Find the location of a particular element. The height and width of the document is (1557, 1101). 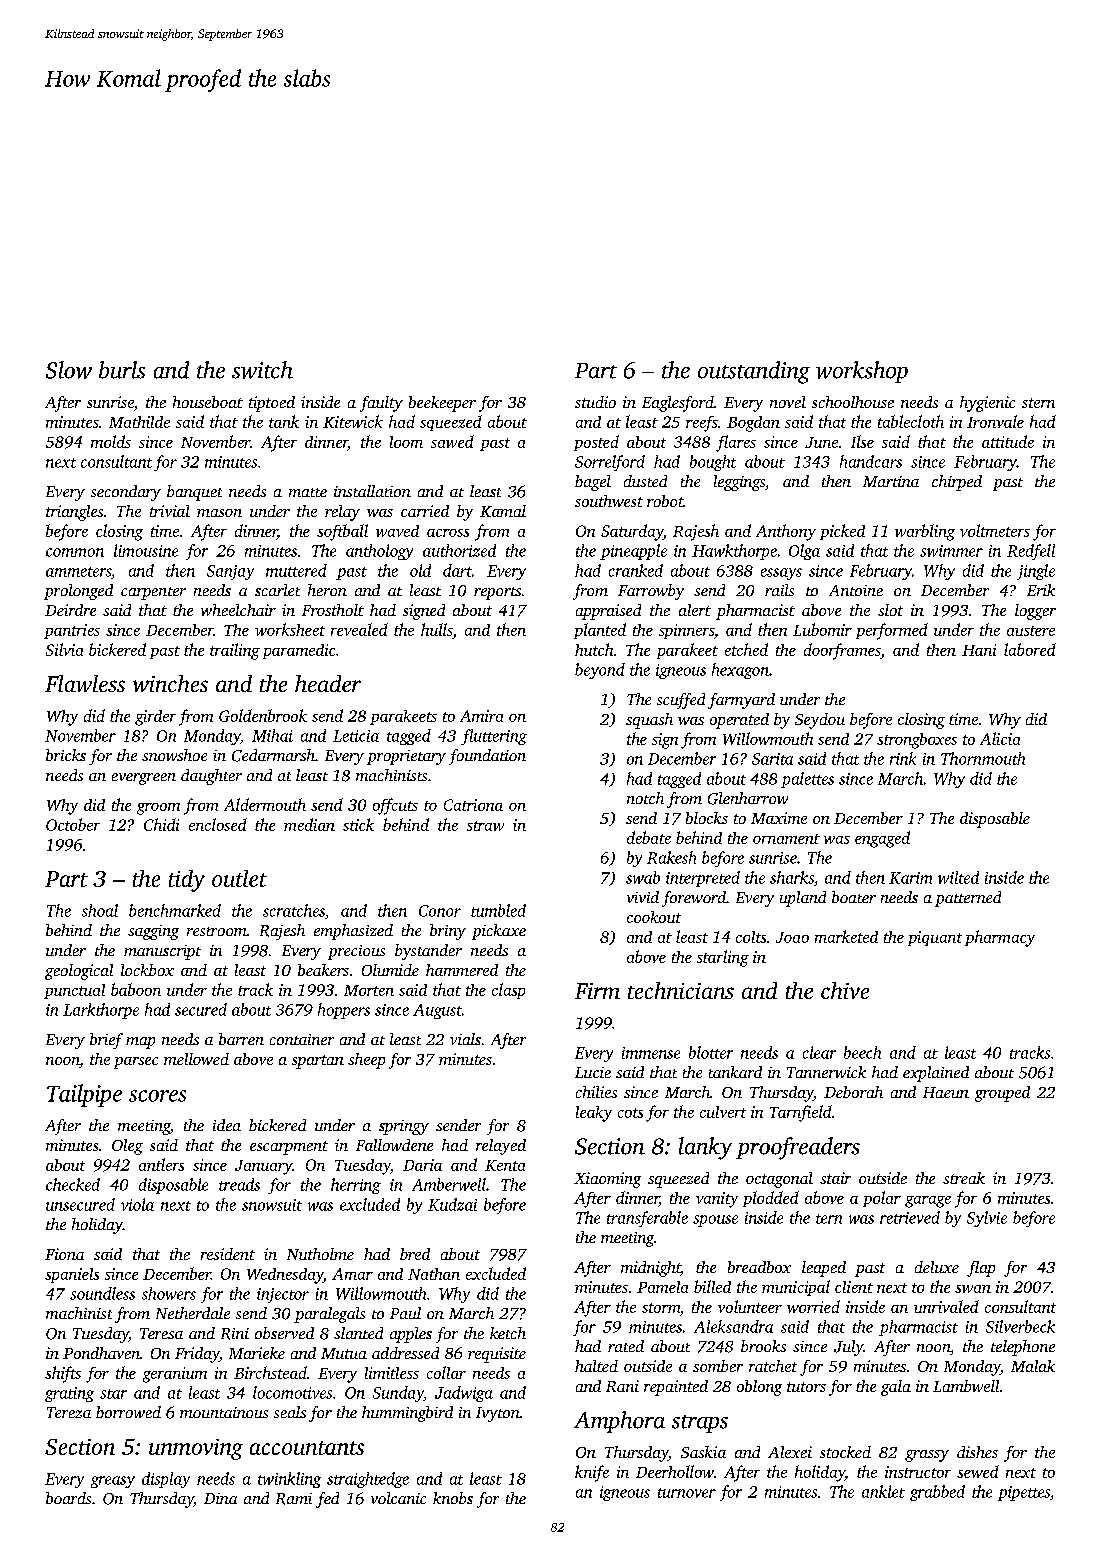

grouped is located at coordinates (1002, 1094).
